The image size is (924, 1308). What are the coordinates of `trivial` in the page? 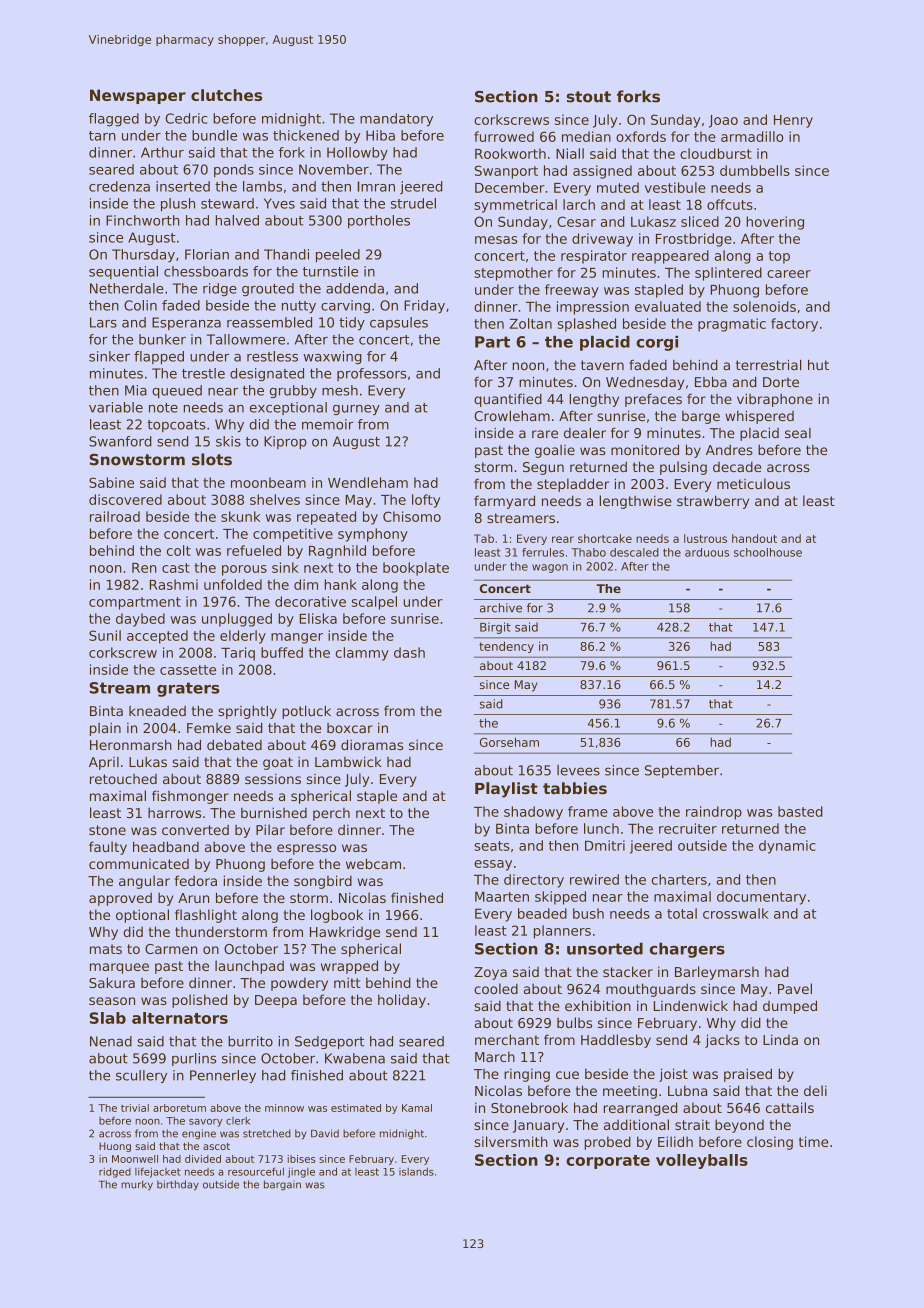 It's located at (135, 1108).
